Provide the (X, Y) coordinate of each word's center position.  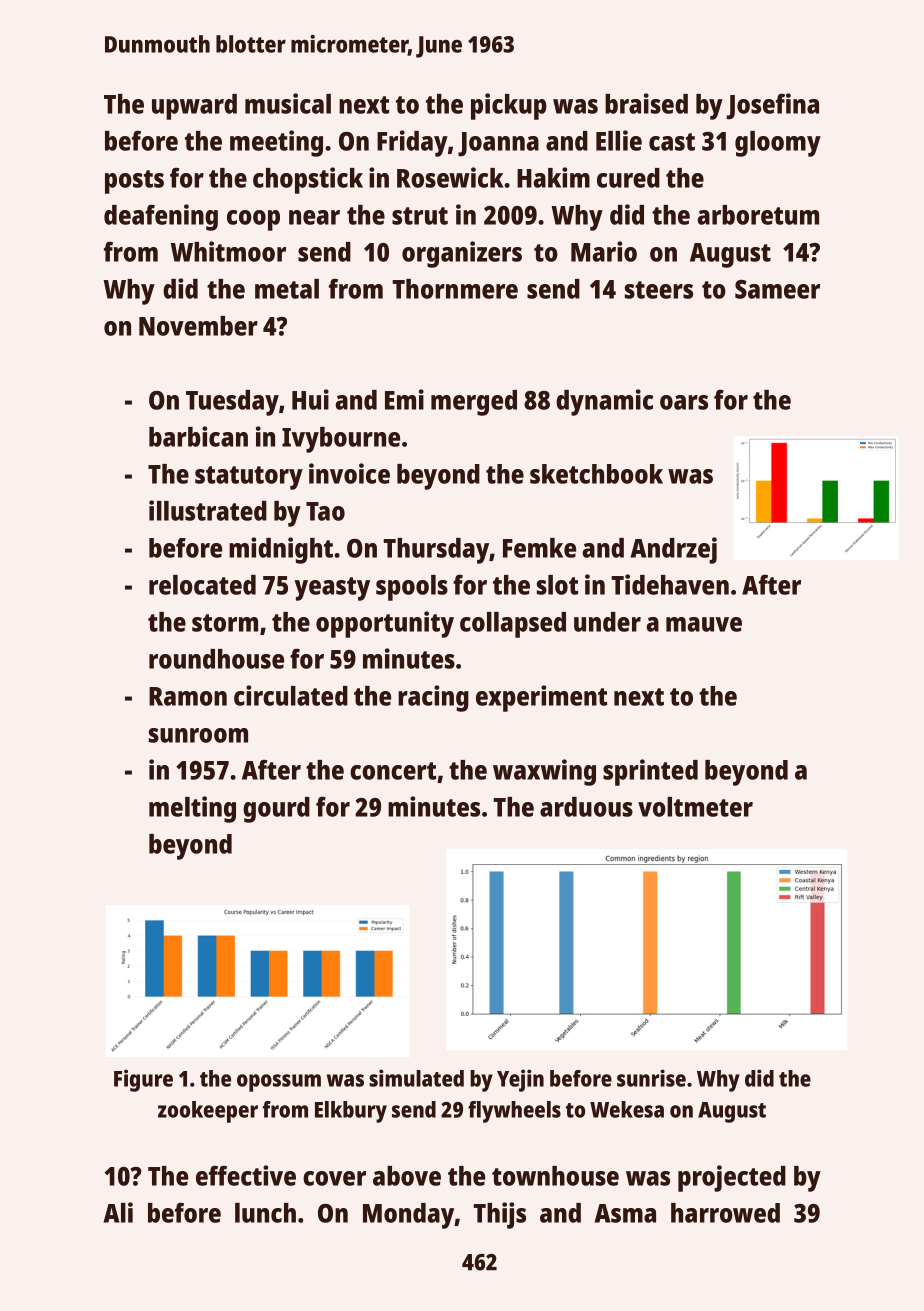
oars (684, 402)
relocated (202, 585)
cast (672, 142)
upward (194, 107)
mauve (704, 624)
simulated (416, 1078)
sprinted (650, 772)
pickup (509, 106)
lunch (265, 1213)
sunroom (198, 735)
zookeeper (208, 1112)
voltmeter (695, 807)
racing (433, 698)
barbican (198, 436)
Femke (539, 548)
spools (412, 588)
